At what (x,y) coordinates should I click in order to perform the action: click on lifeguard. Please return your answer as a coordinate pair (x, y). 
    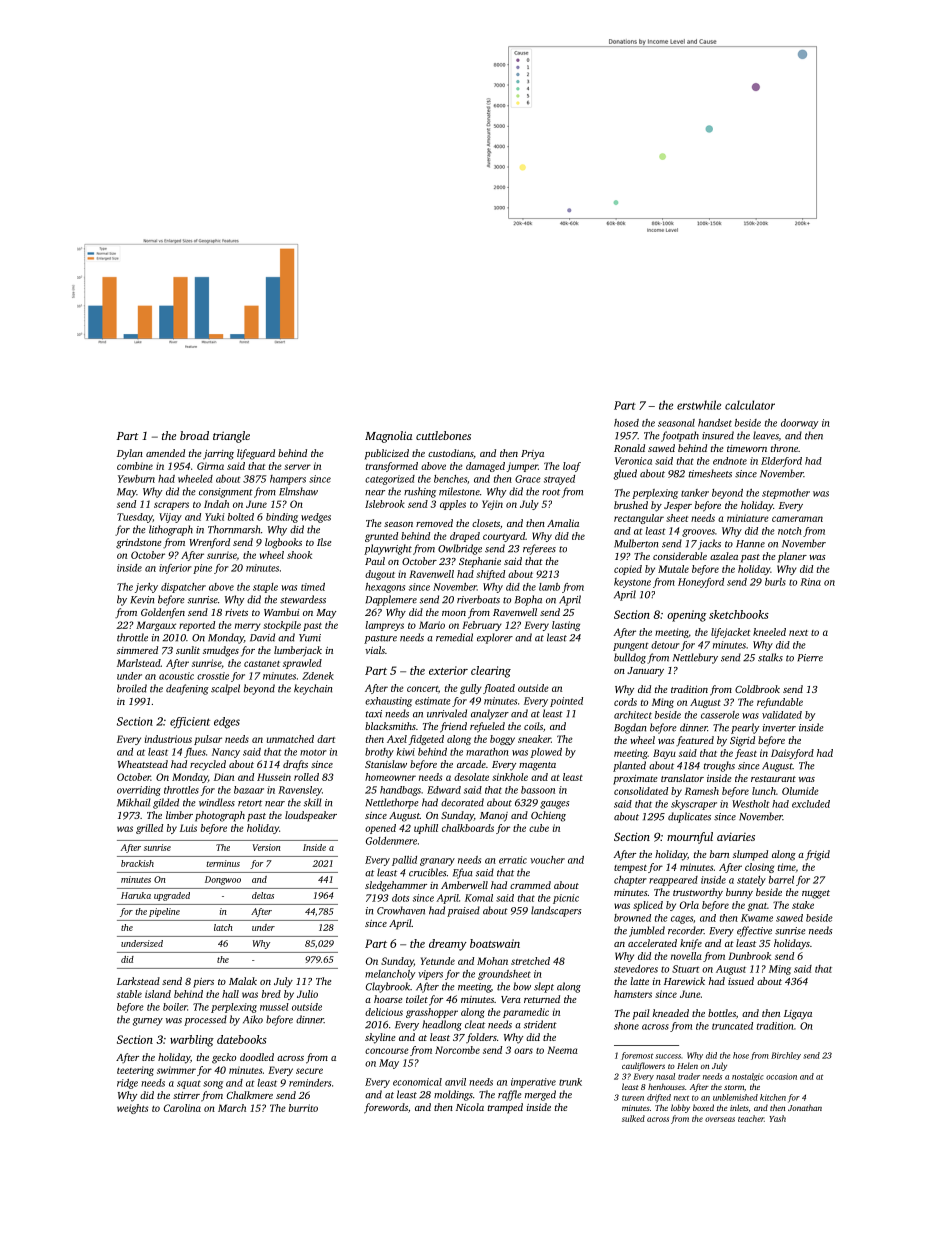
    Looking at the image, I should click on (256, 454).
